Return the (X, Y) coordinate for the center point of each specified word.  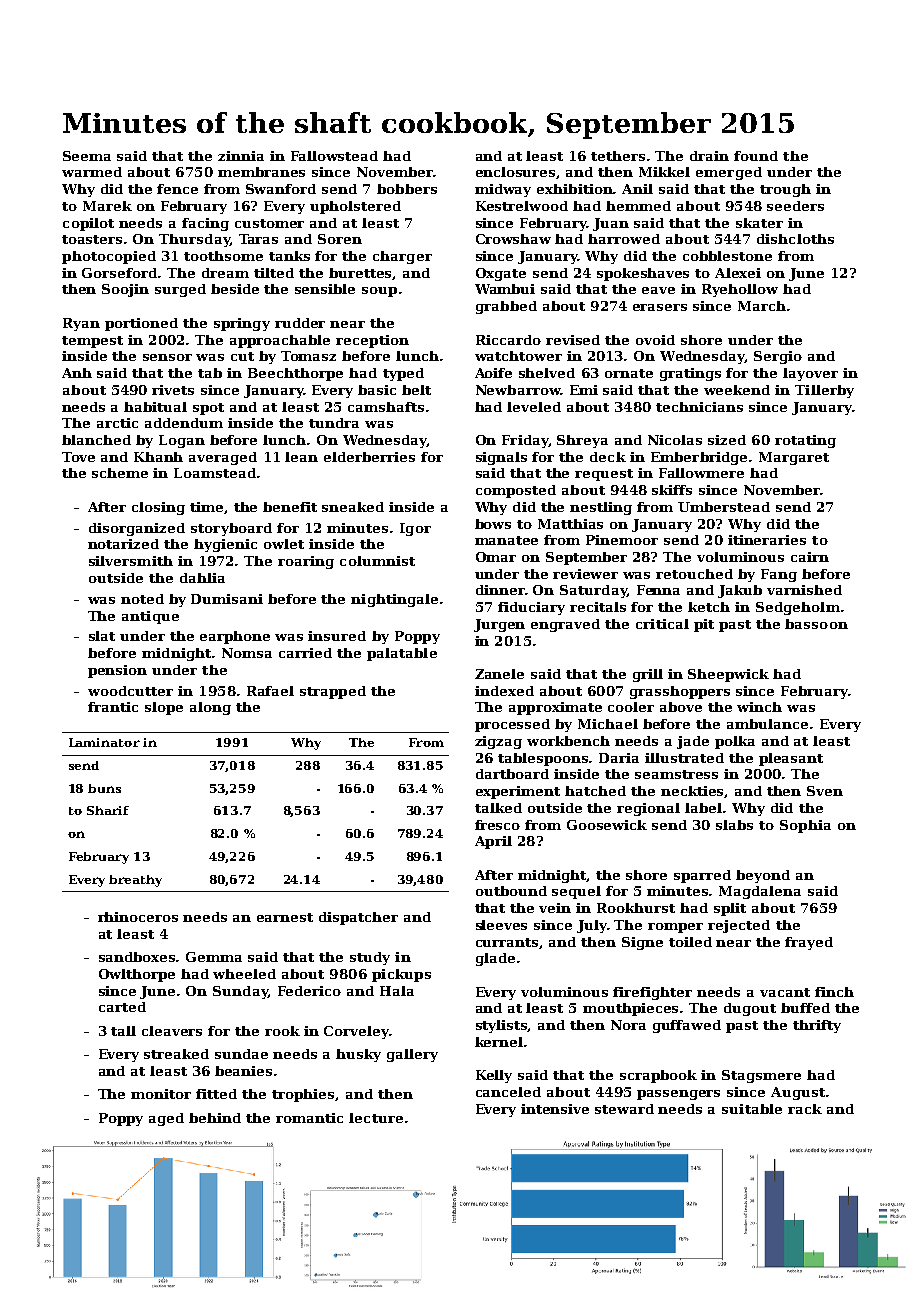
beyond (763, 876)
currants (507, 942)
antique (150, 617)
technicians (699, 407)
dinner (500, 590)
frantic (113, 707)
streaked (176, 1054)
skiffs (672, 490)
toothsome (223, 256)
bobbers (407, 189)
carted (122, 1007)
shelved (547, 373)
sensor (167, 357)
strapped (333, 692)
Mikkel (664, 172)
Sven (825, 791)
